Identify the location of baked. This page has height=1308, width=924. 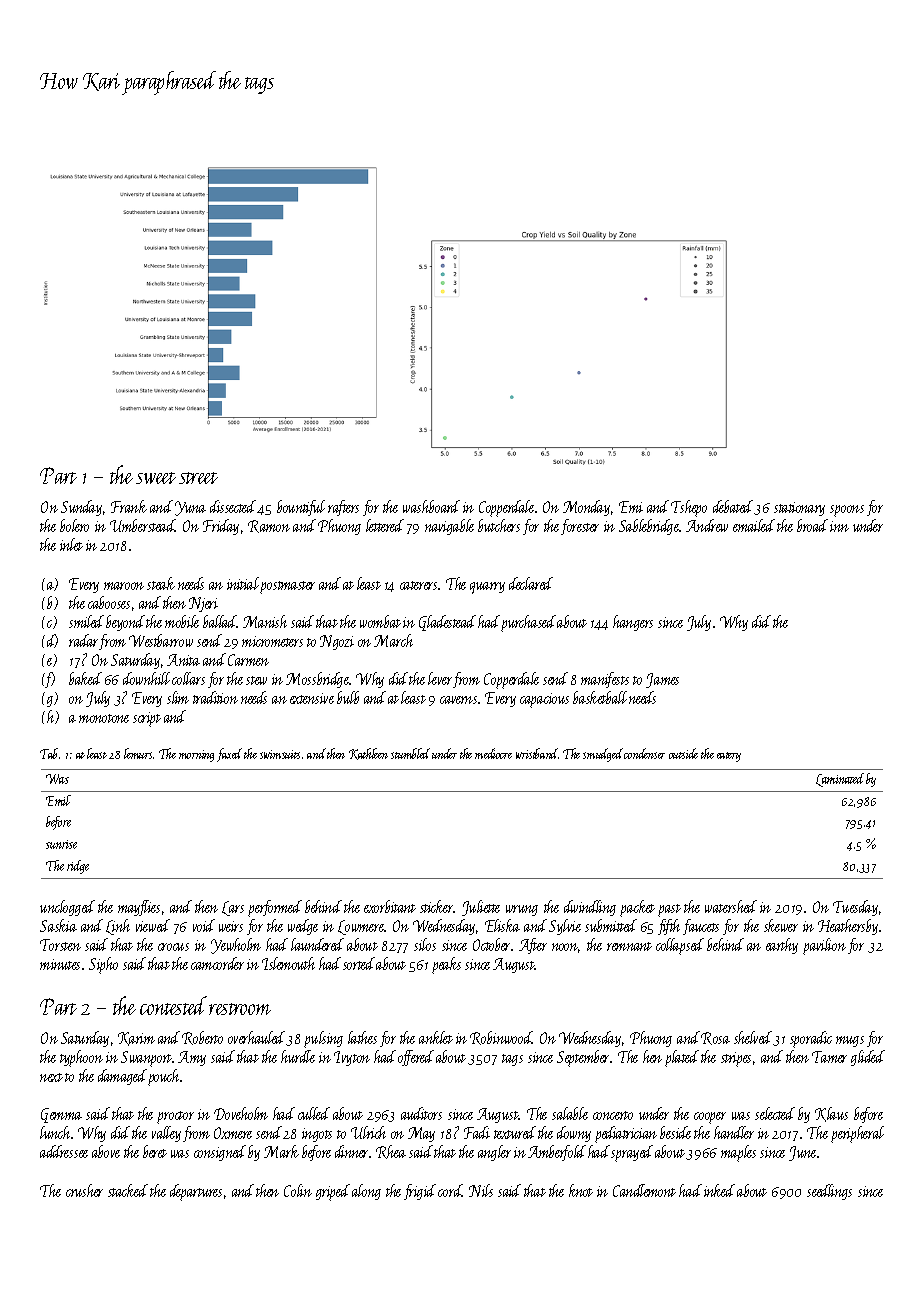
(85, 678).
